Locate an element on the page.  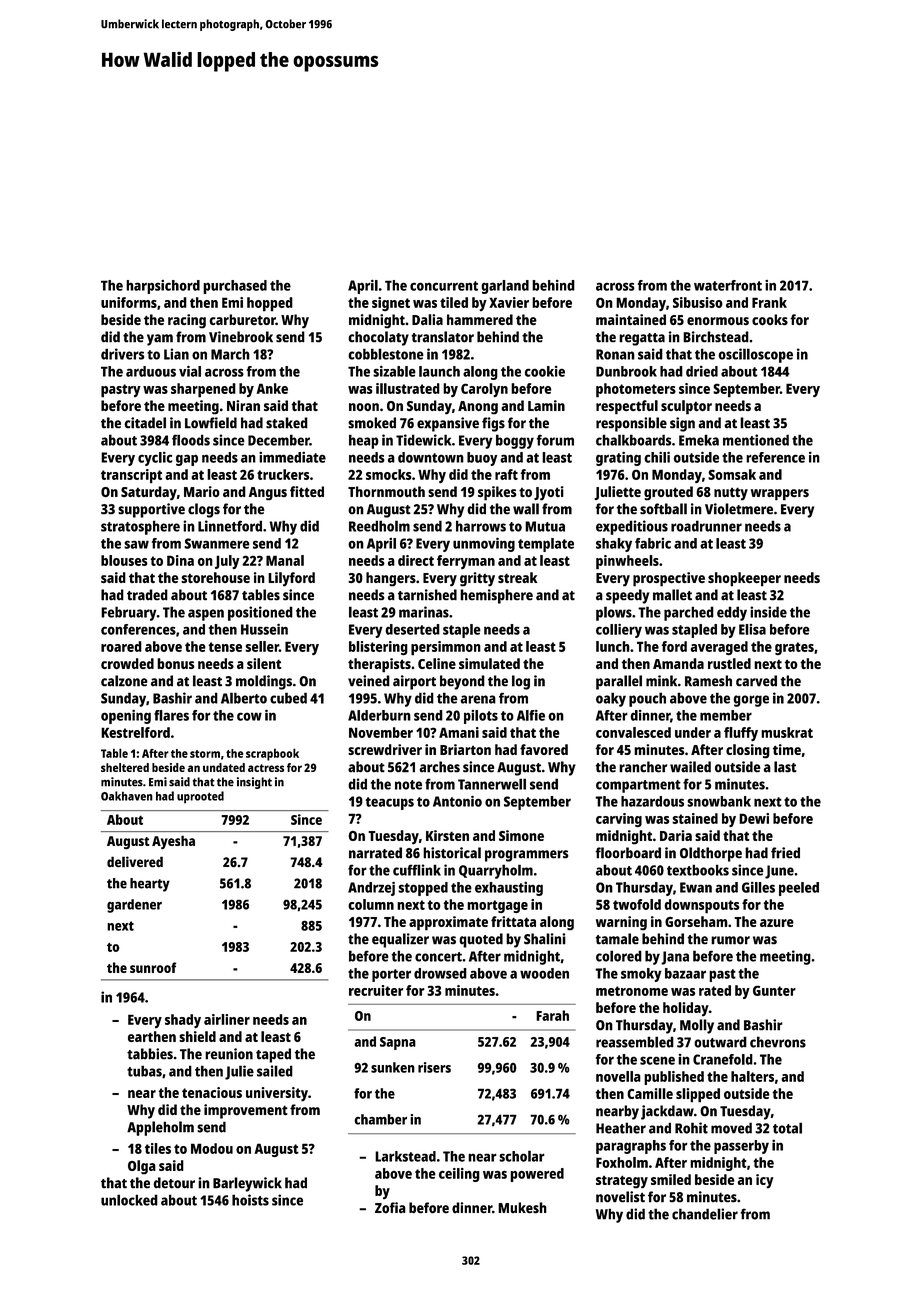
cooks is located at coordinates (770, 319).
